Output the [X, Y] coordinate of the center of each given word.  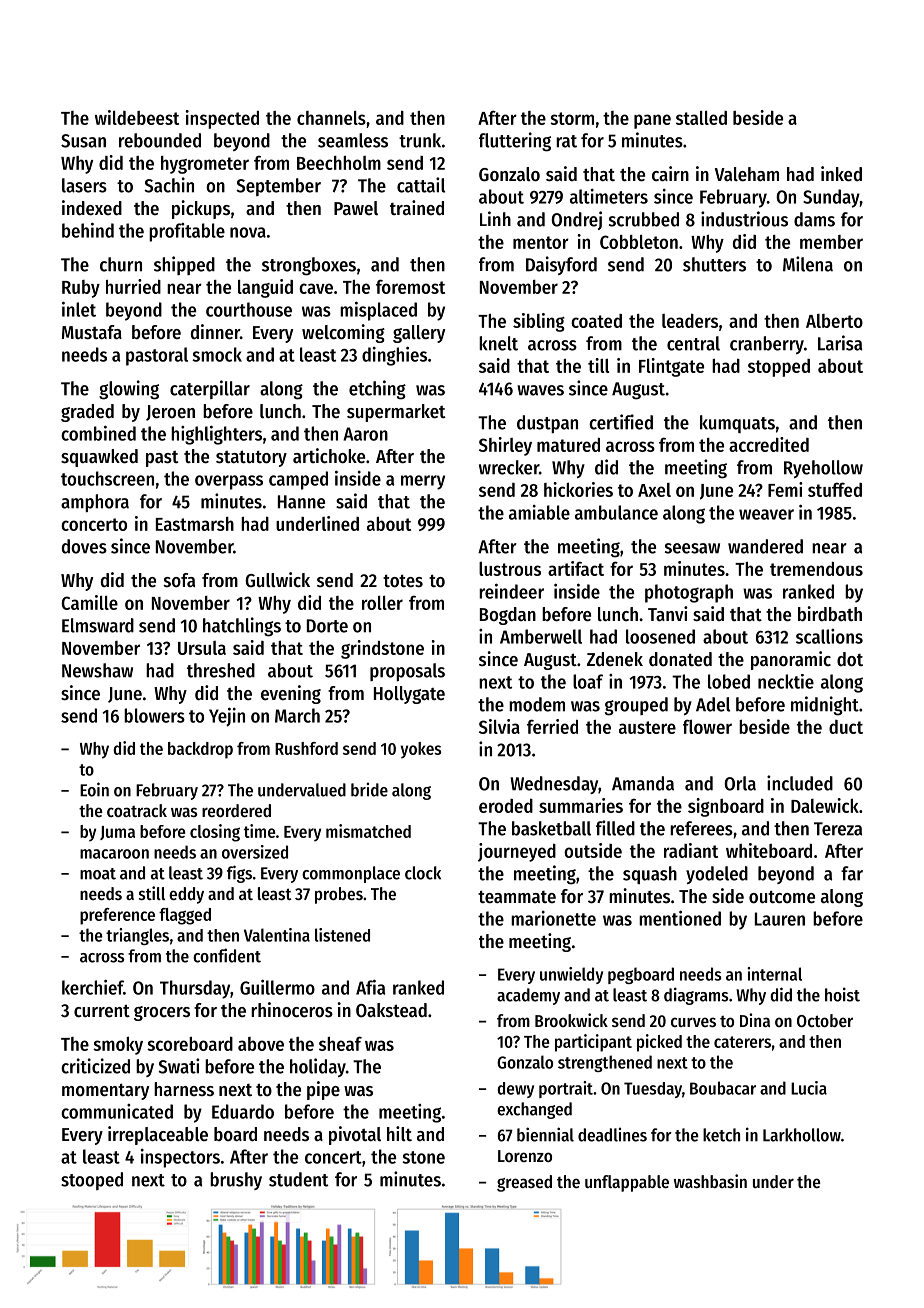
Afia [370, 987]
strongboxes [309, 266]
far [852, 873]
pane [652, 121]
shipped [184, 265]
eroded [506, 805]
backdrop [200, 750]
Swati [178, 1066]
